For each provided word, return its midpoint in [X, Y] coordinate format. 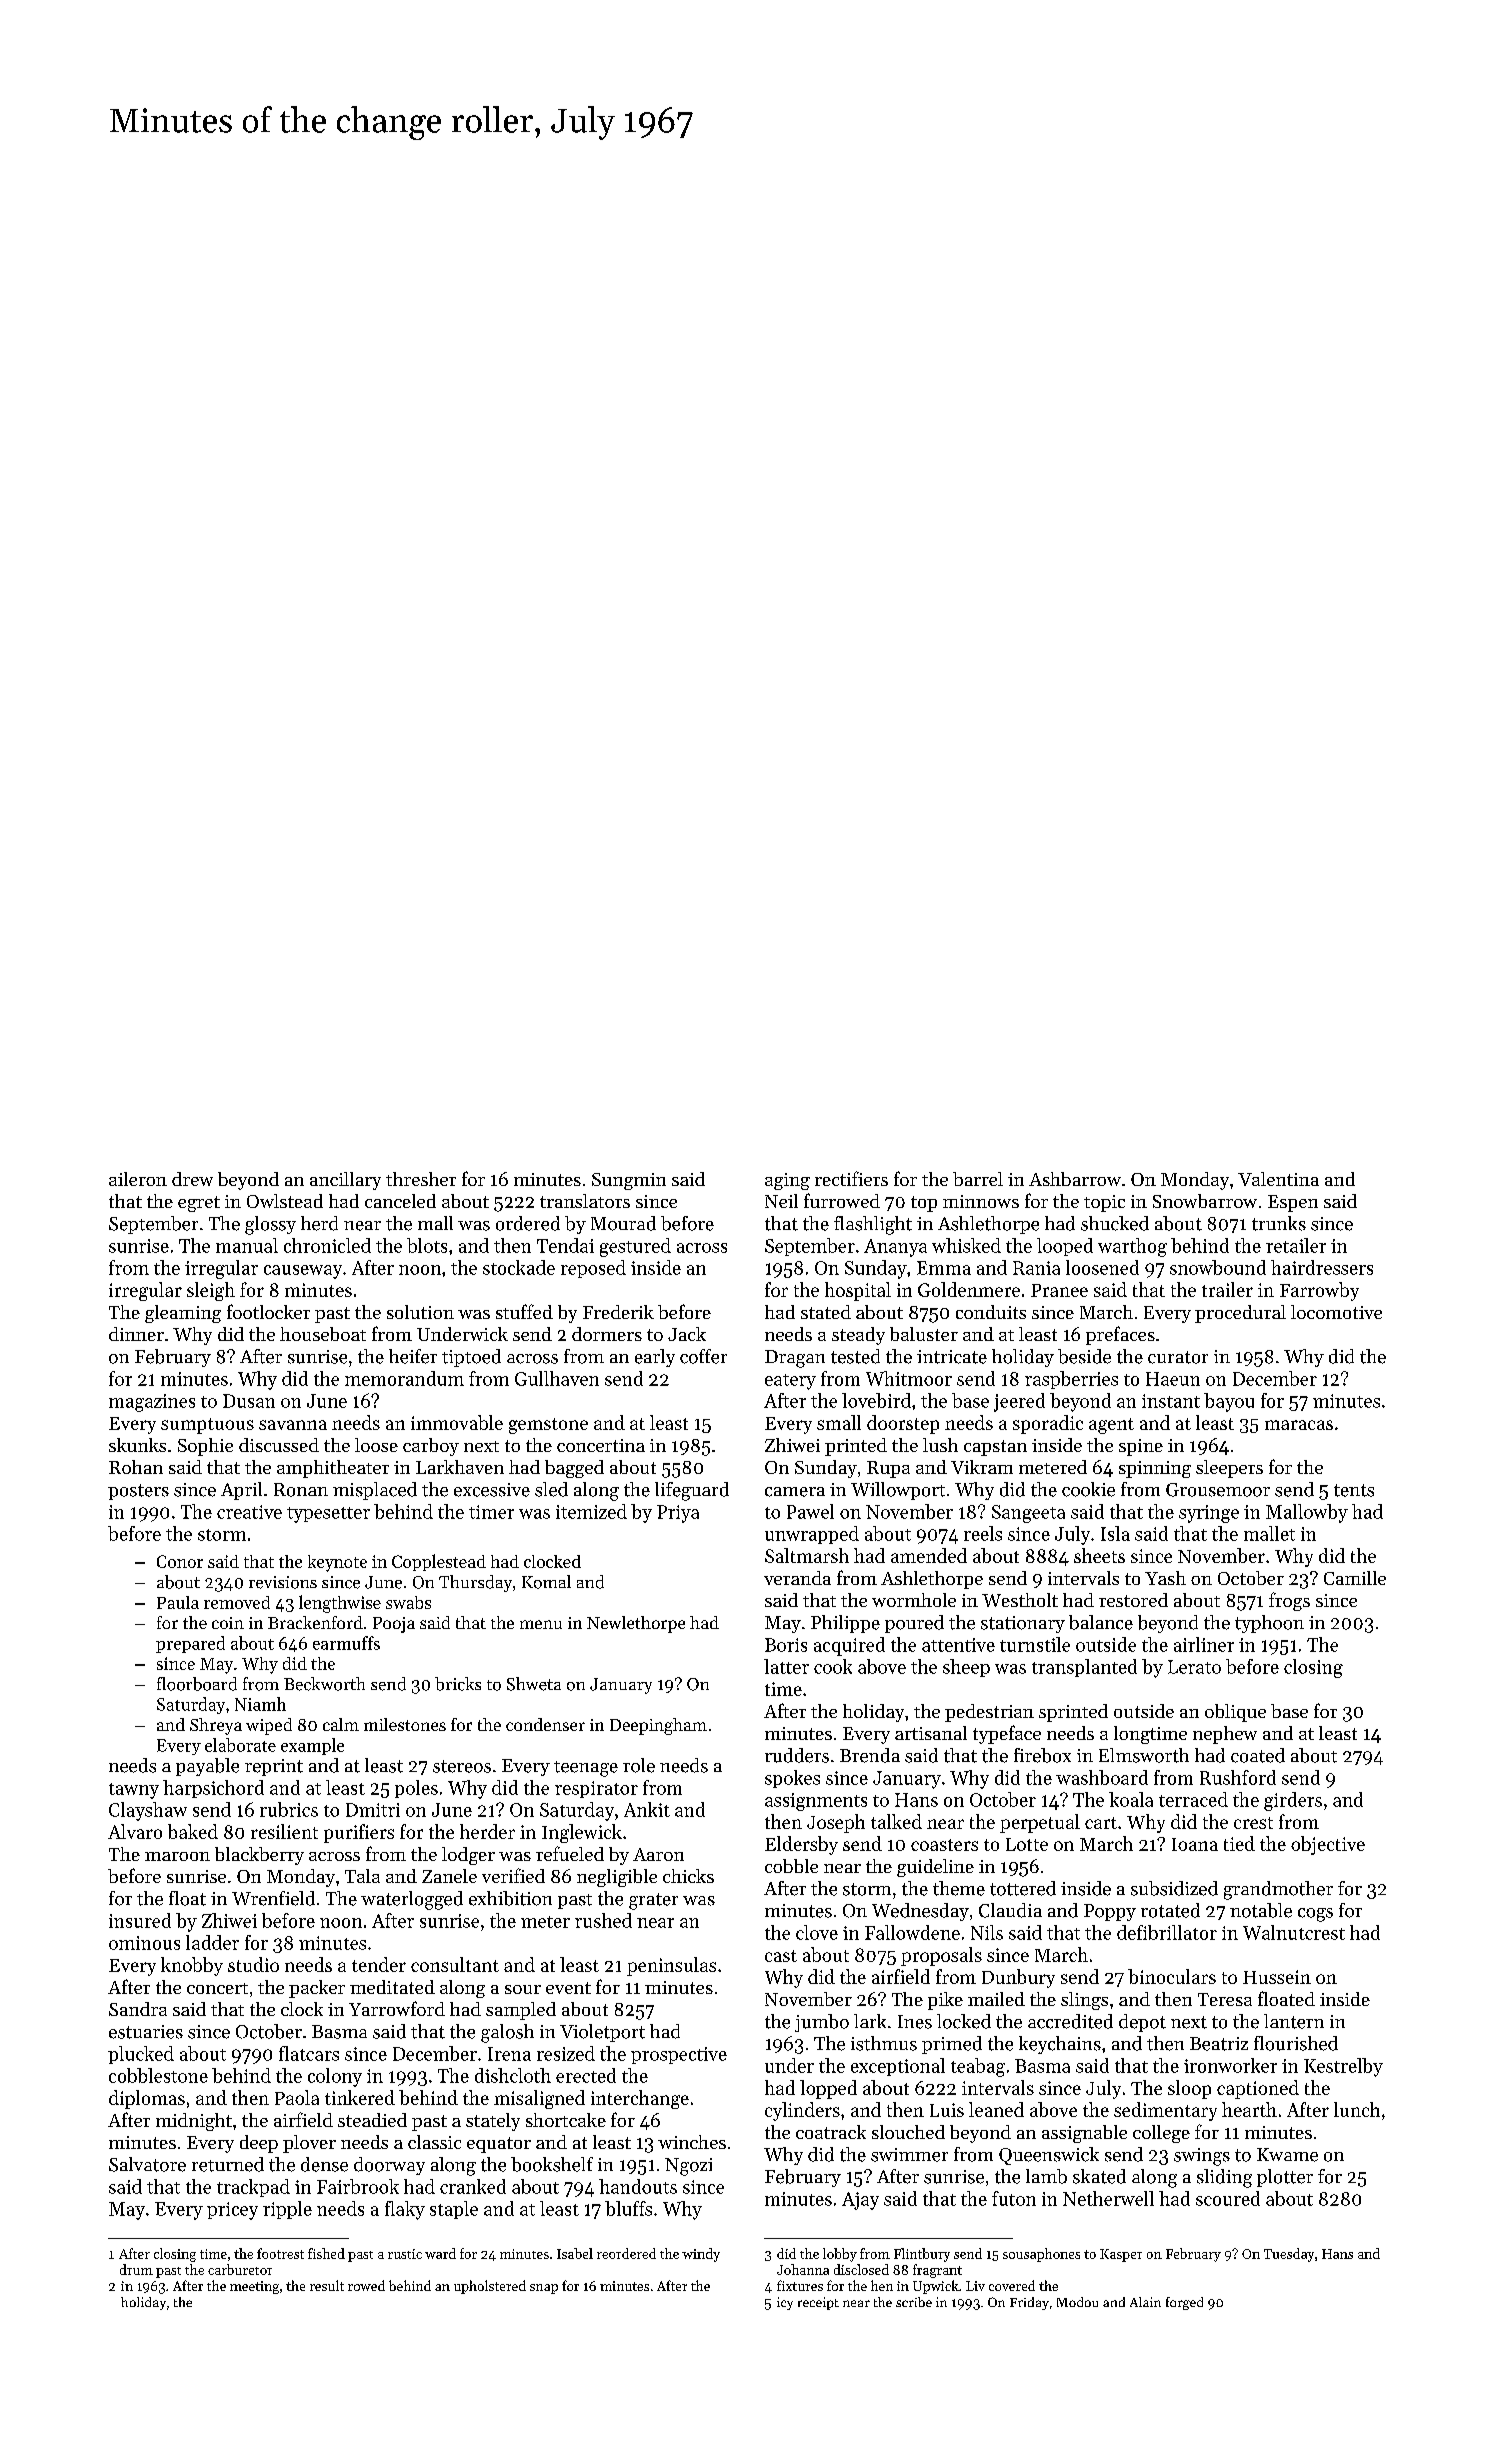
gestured [635, 1247]
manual [247, 1245]
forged [1184, 2303]
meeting [254, 2287]
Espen [1293, 1203]
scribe [914, 2302]
